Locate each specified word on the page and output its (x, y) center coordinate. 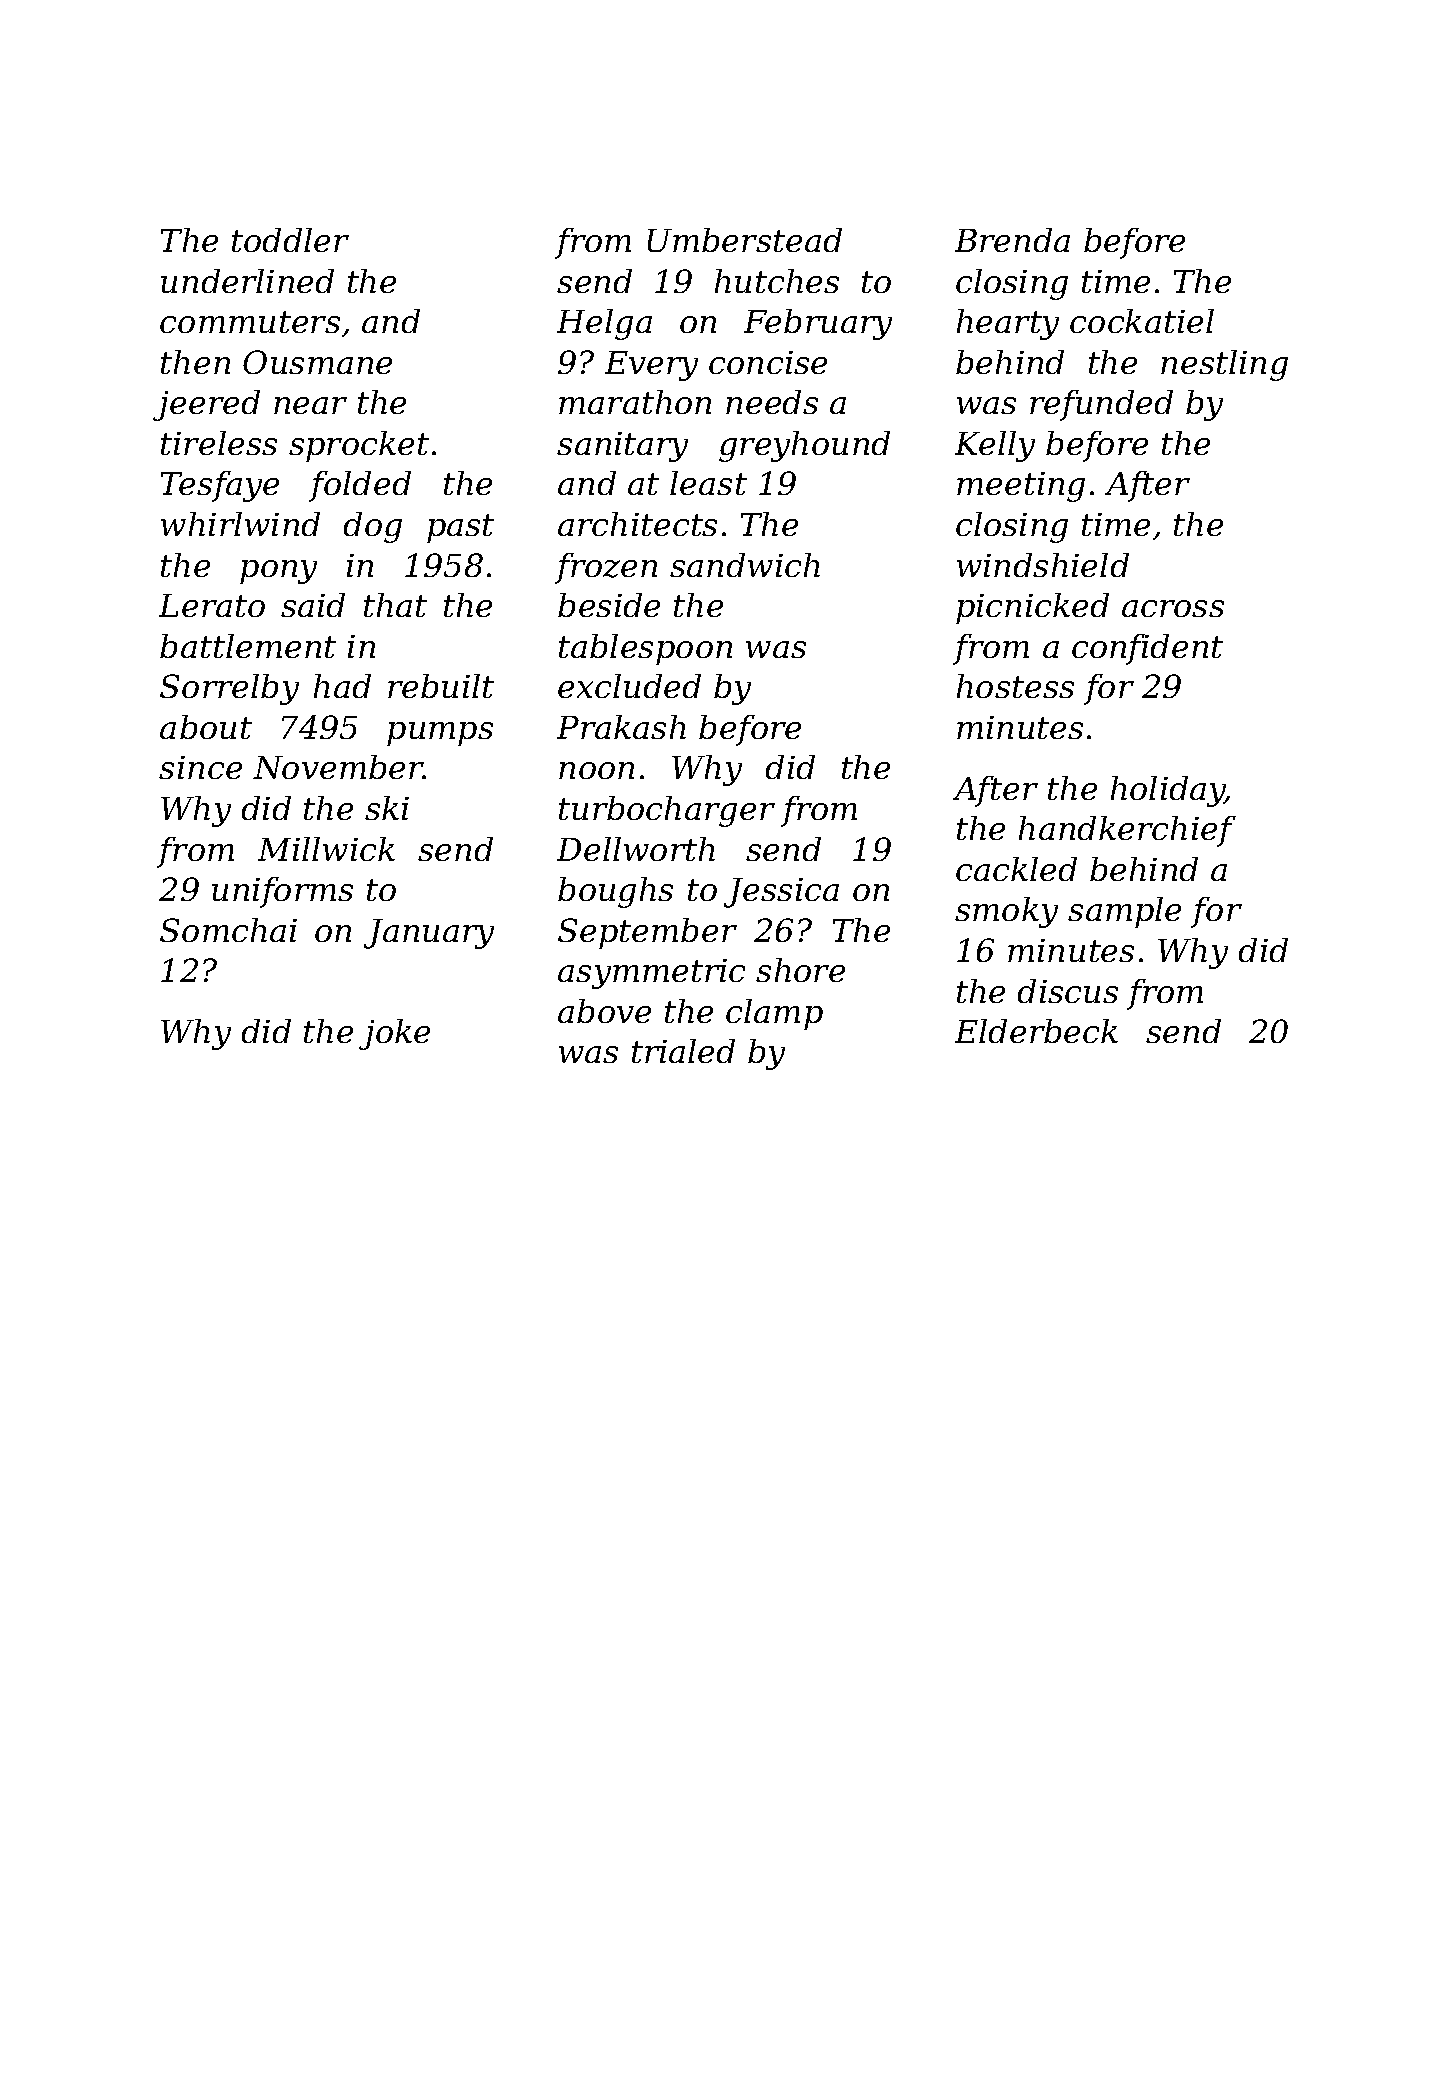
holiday (1168, 791)
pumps (440, 734)
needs (772, 402)
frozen (606, 568)
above (604, 1011)
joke (394, 1034)
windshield (1043, 565)
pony (278, 572)
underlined (247, 281)
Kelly (995, 446)
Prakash (621, 727)
